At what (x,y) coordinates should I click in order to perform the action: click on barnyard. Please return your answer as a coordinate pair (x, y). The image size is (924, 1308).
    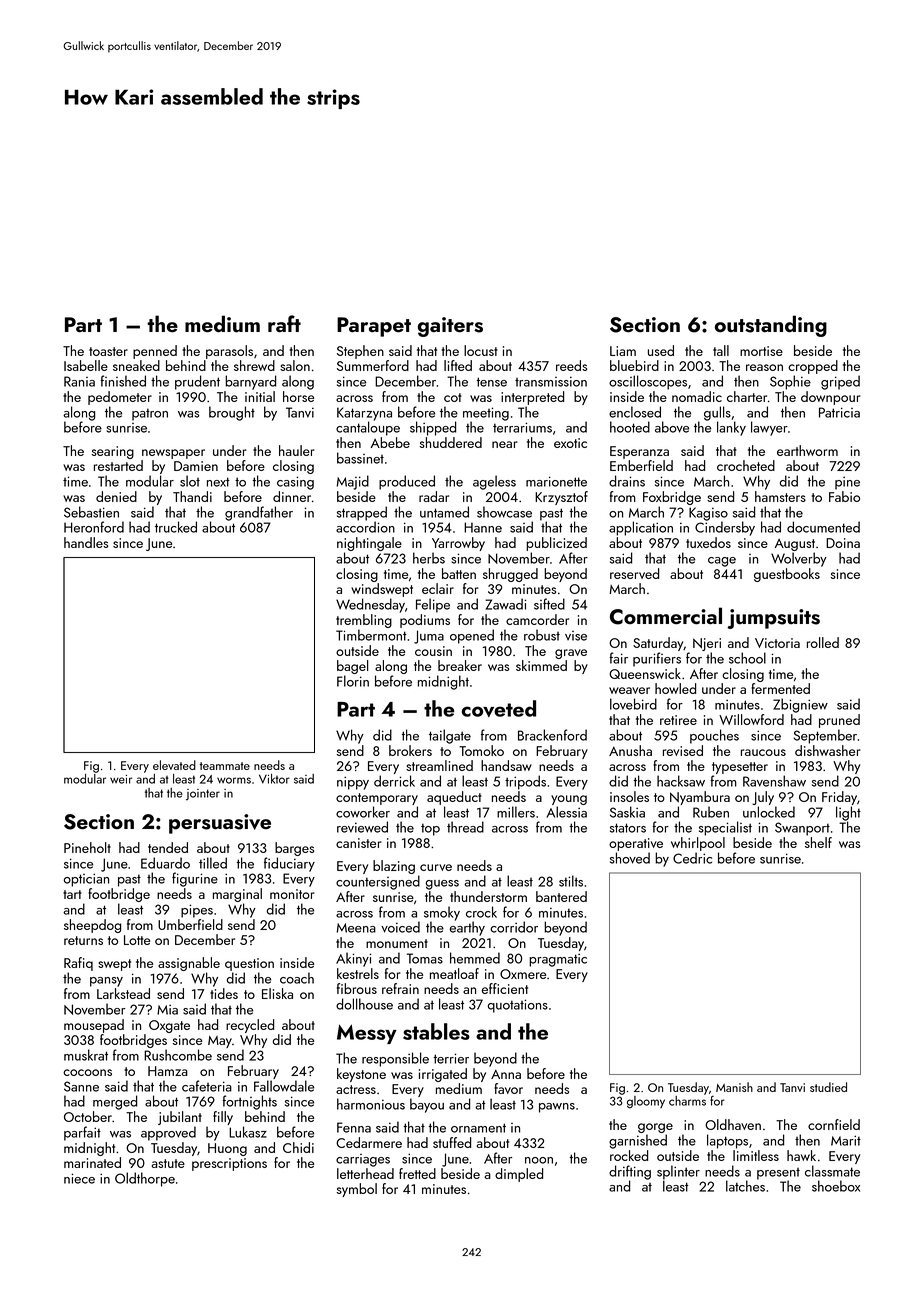
    Looking at the image, I should click on (250, 382).
